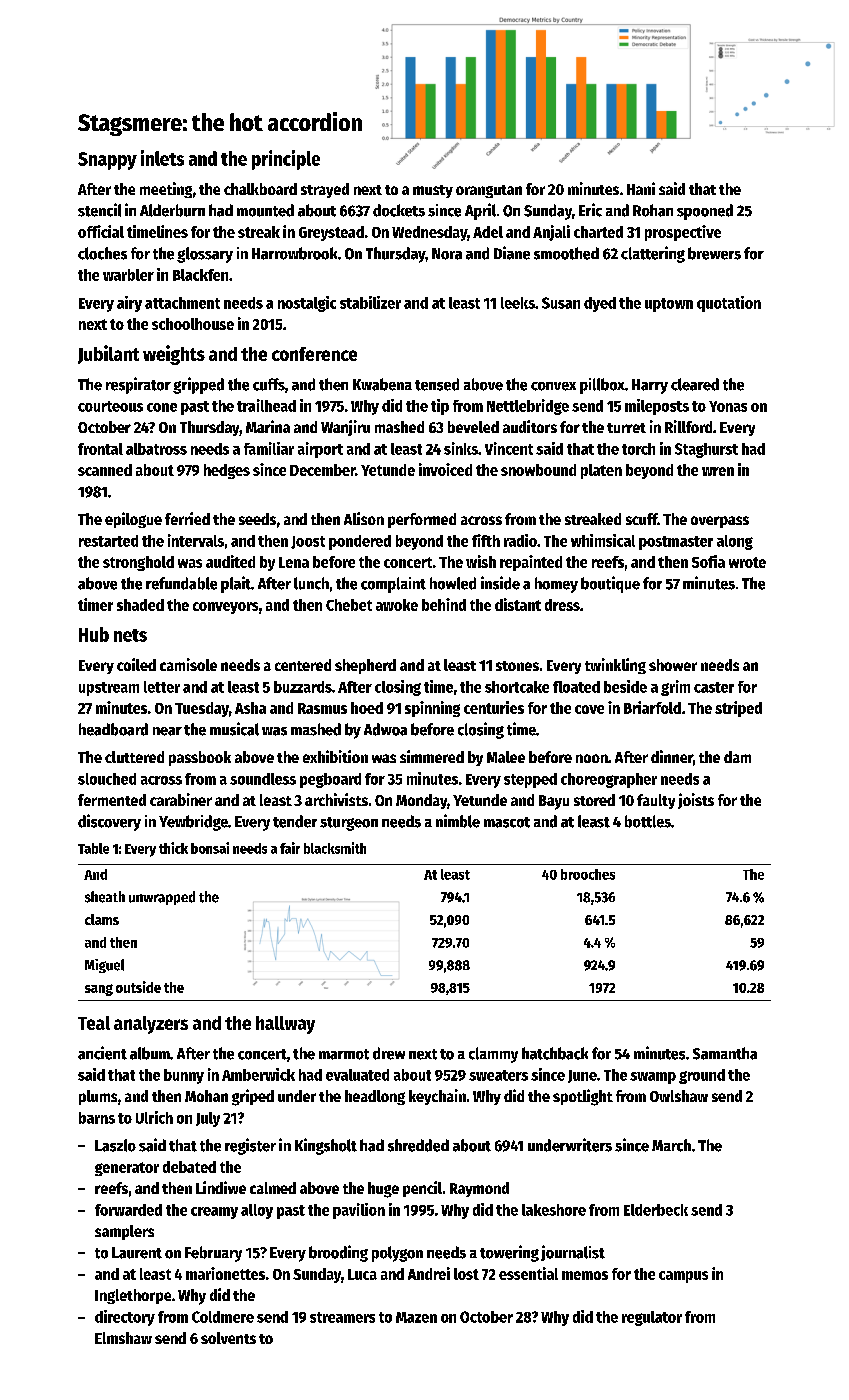  Describe the element at coordinates (725, 1053) in the image. I see `Samantha` at that location.
